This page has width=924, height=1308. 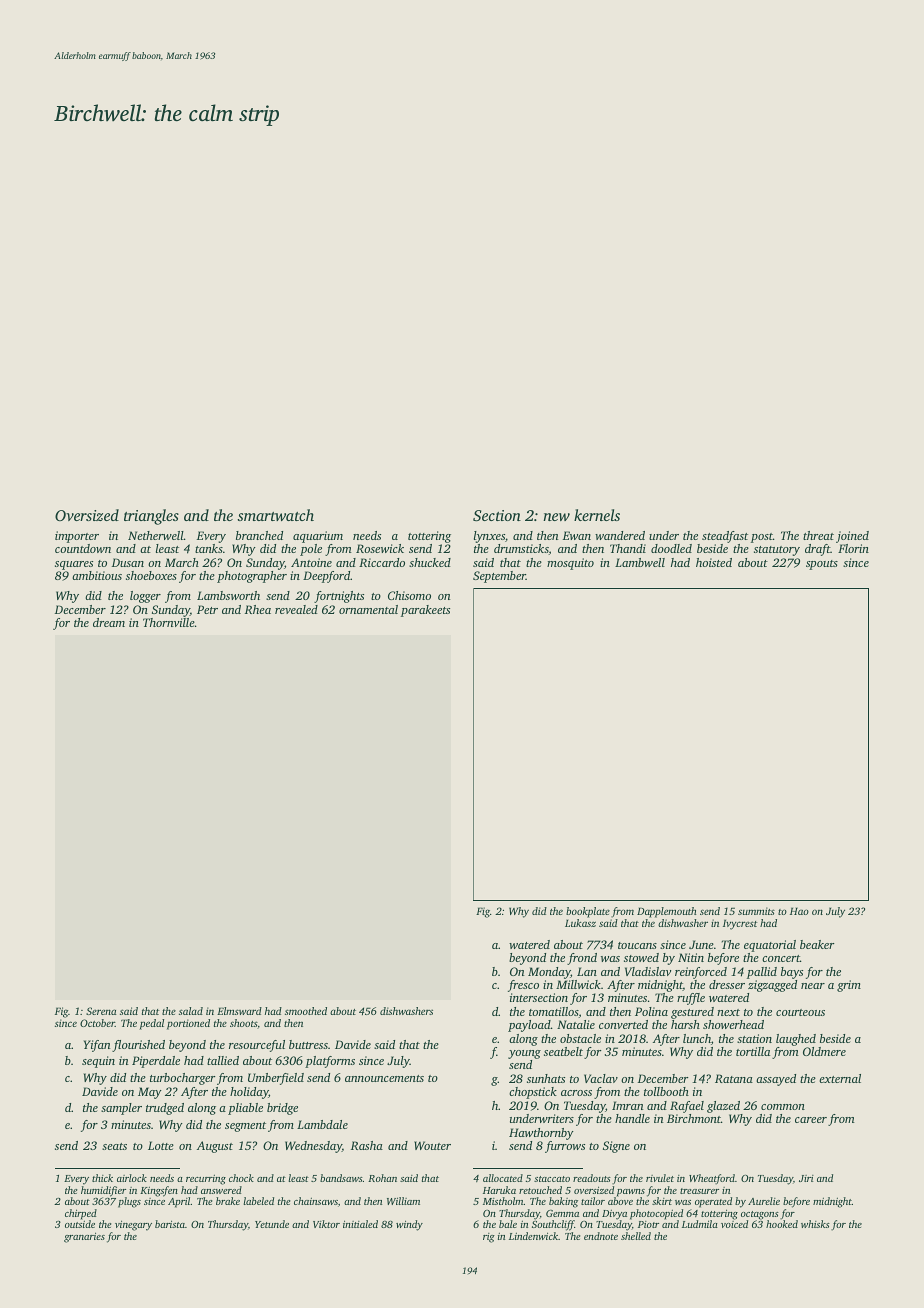 I want to click on smoothed, so click(x=306, y=1011).
